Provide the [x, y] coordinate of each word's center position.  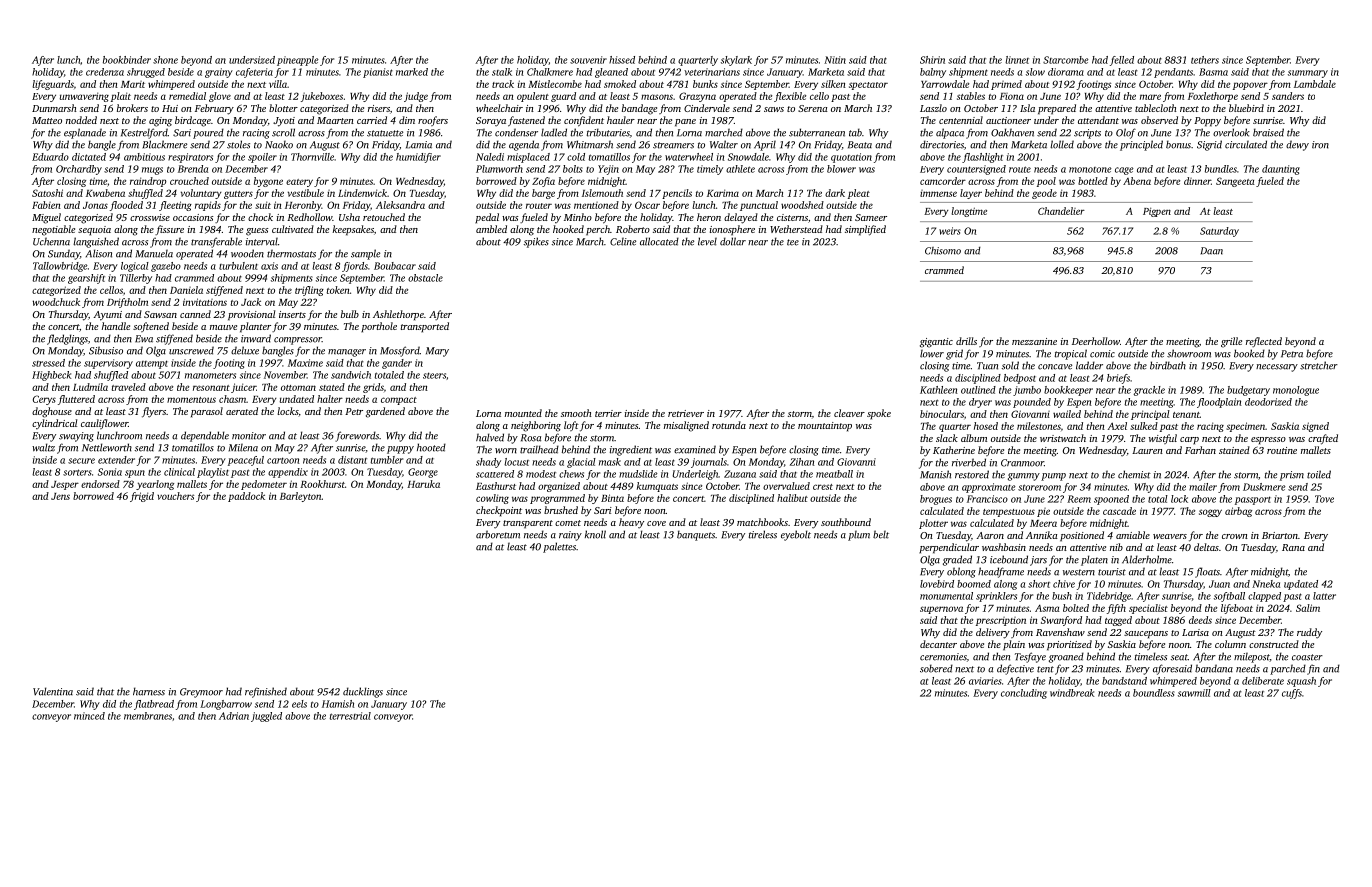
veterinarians [712, 72]
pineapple [298, 61]
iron [1320, 145]
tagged [1118, 621]
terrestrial [350, 716]
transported [425, 327]
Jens [60, 496]
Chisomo [943, 251]
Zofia [543, 182]
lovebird [937, 584]
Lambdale [1315, 84]
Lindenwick [362, 193]
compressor [298, 341]
